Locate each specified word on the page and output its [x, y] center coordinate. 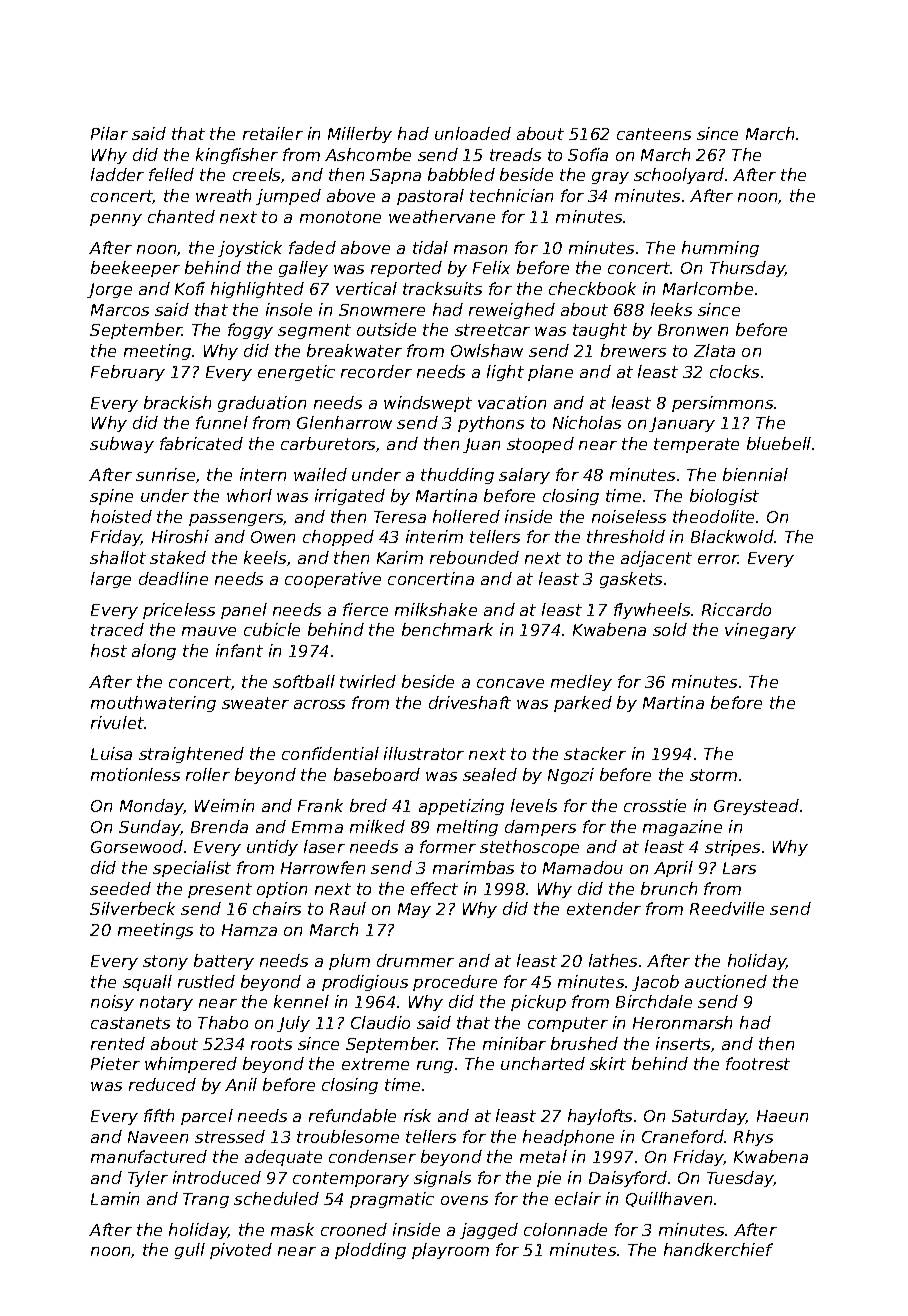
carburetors [328, 443]
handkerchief [718, 1249]
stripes [732, 848]
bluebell [779, 443]
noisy [112, 1003]
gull [190, 1251]
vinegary [760, 631]
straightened [191, 755]
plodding [370, 1251]
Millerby [360, 135]
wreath [223, 195]
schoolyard [679, 176]
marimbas [473, 867]
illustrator [424, 753]
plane [550, 373]
